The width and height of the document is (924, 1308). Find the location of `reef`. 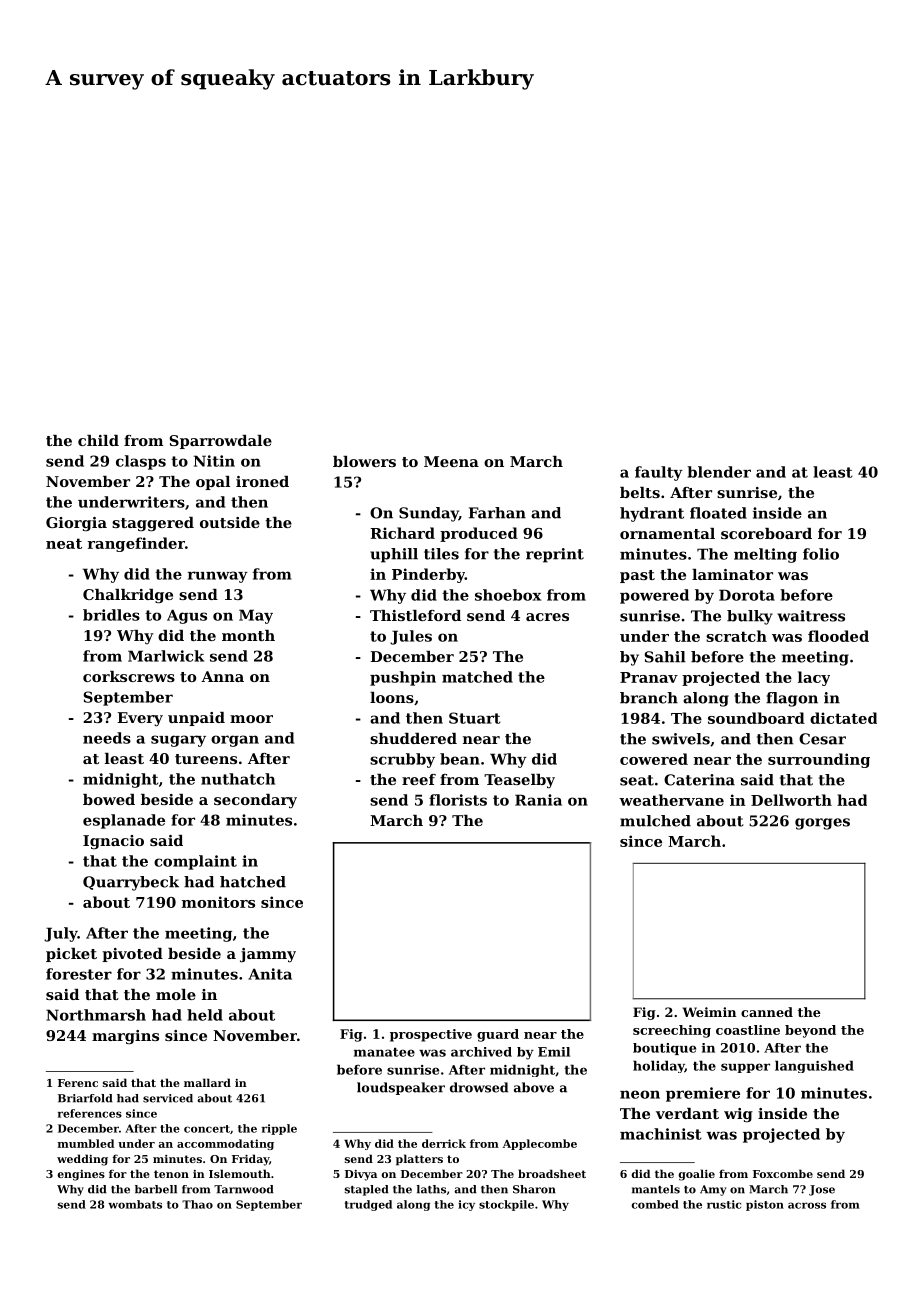

reef is located at coordinates (419, 779).
